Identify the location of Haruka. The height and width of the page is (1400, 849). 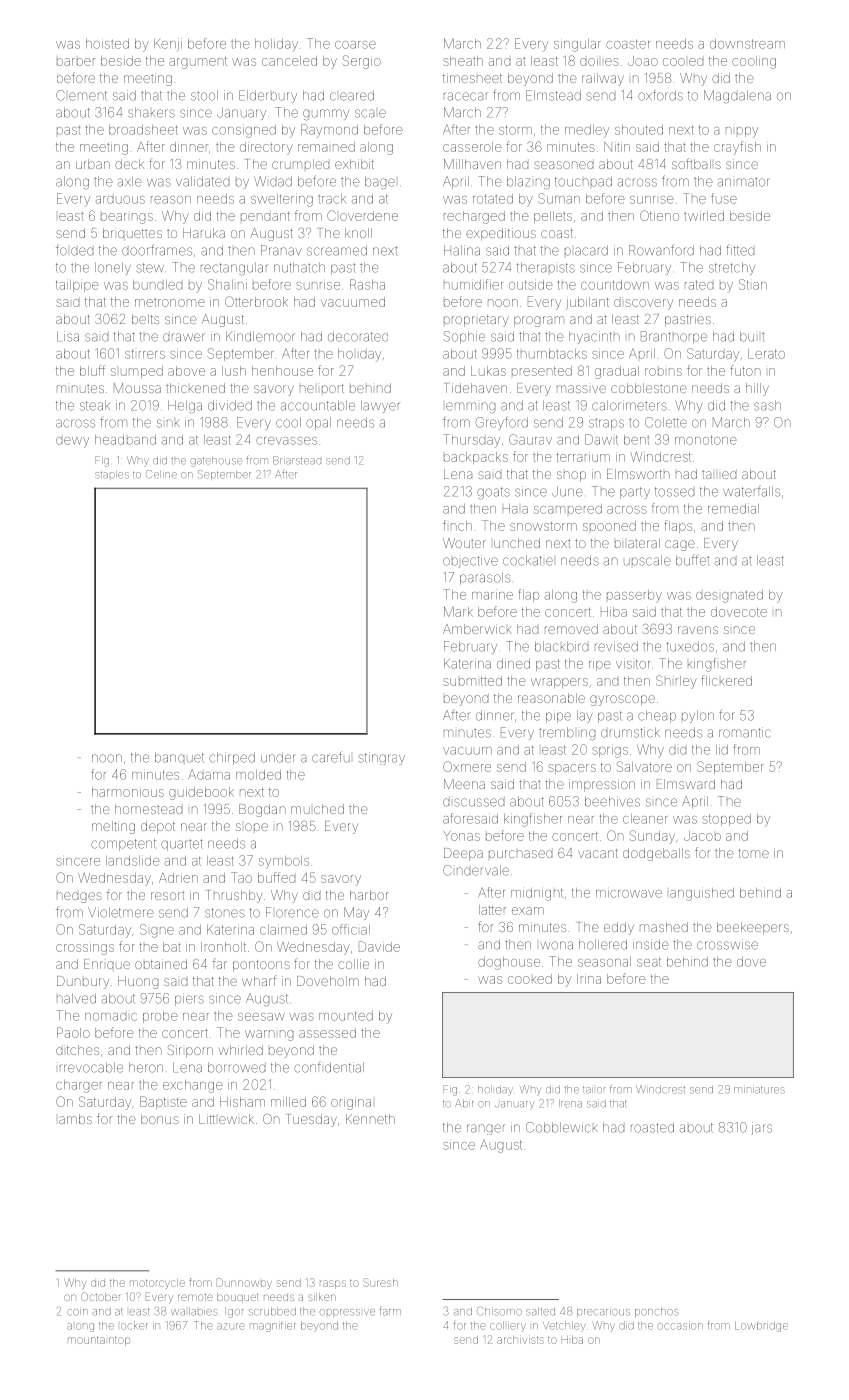
(204, 233).
